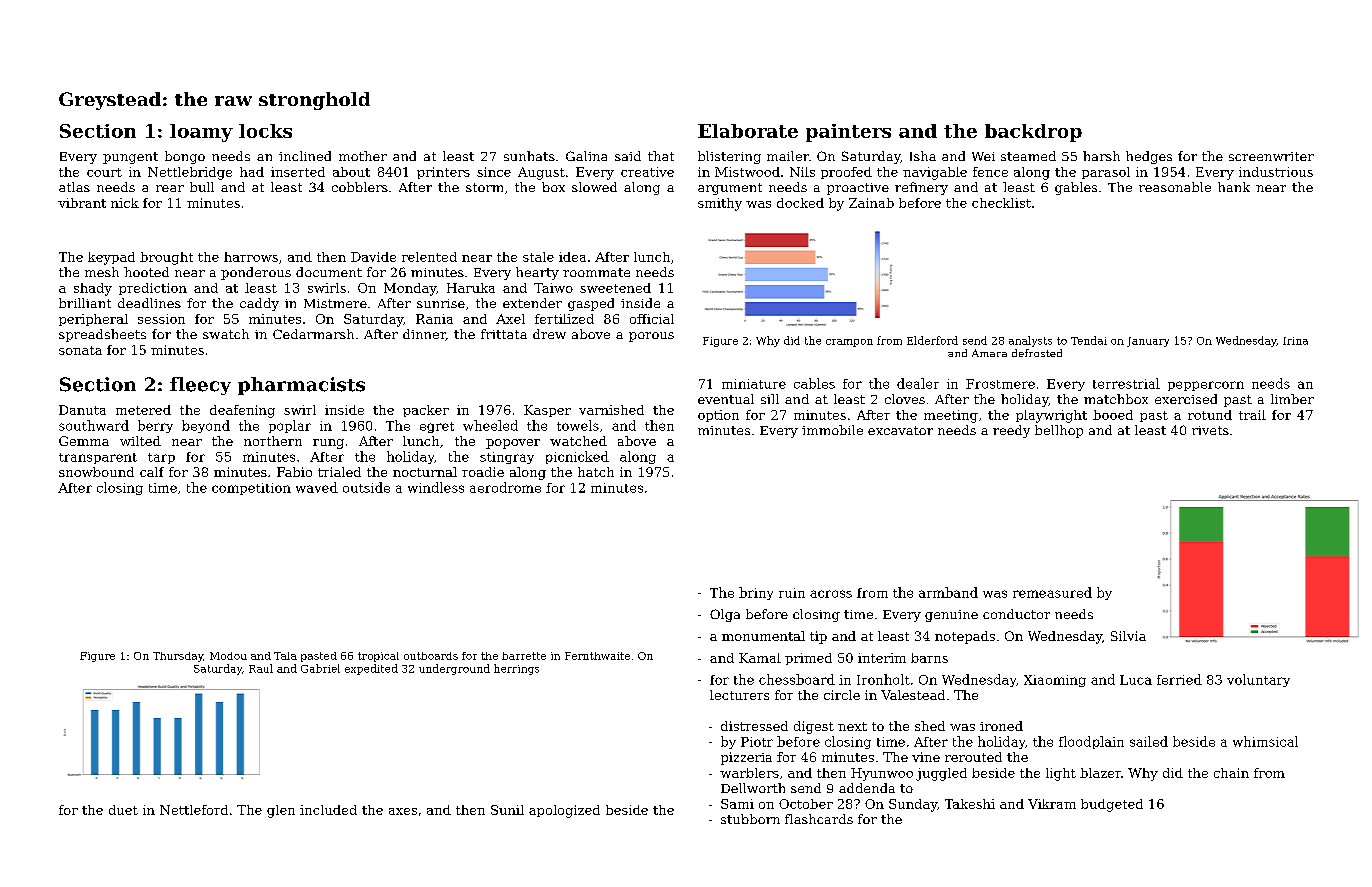 The height and width of the screenshot is (887, 1372). Describe the element at coordinates (403, 811) in the screenshot. I see `axes` at that location.
